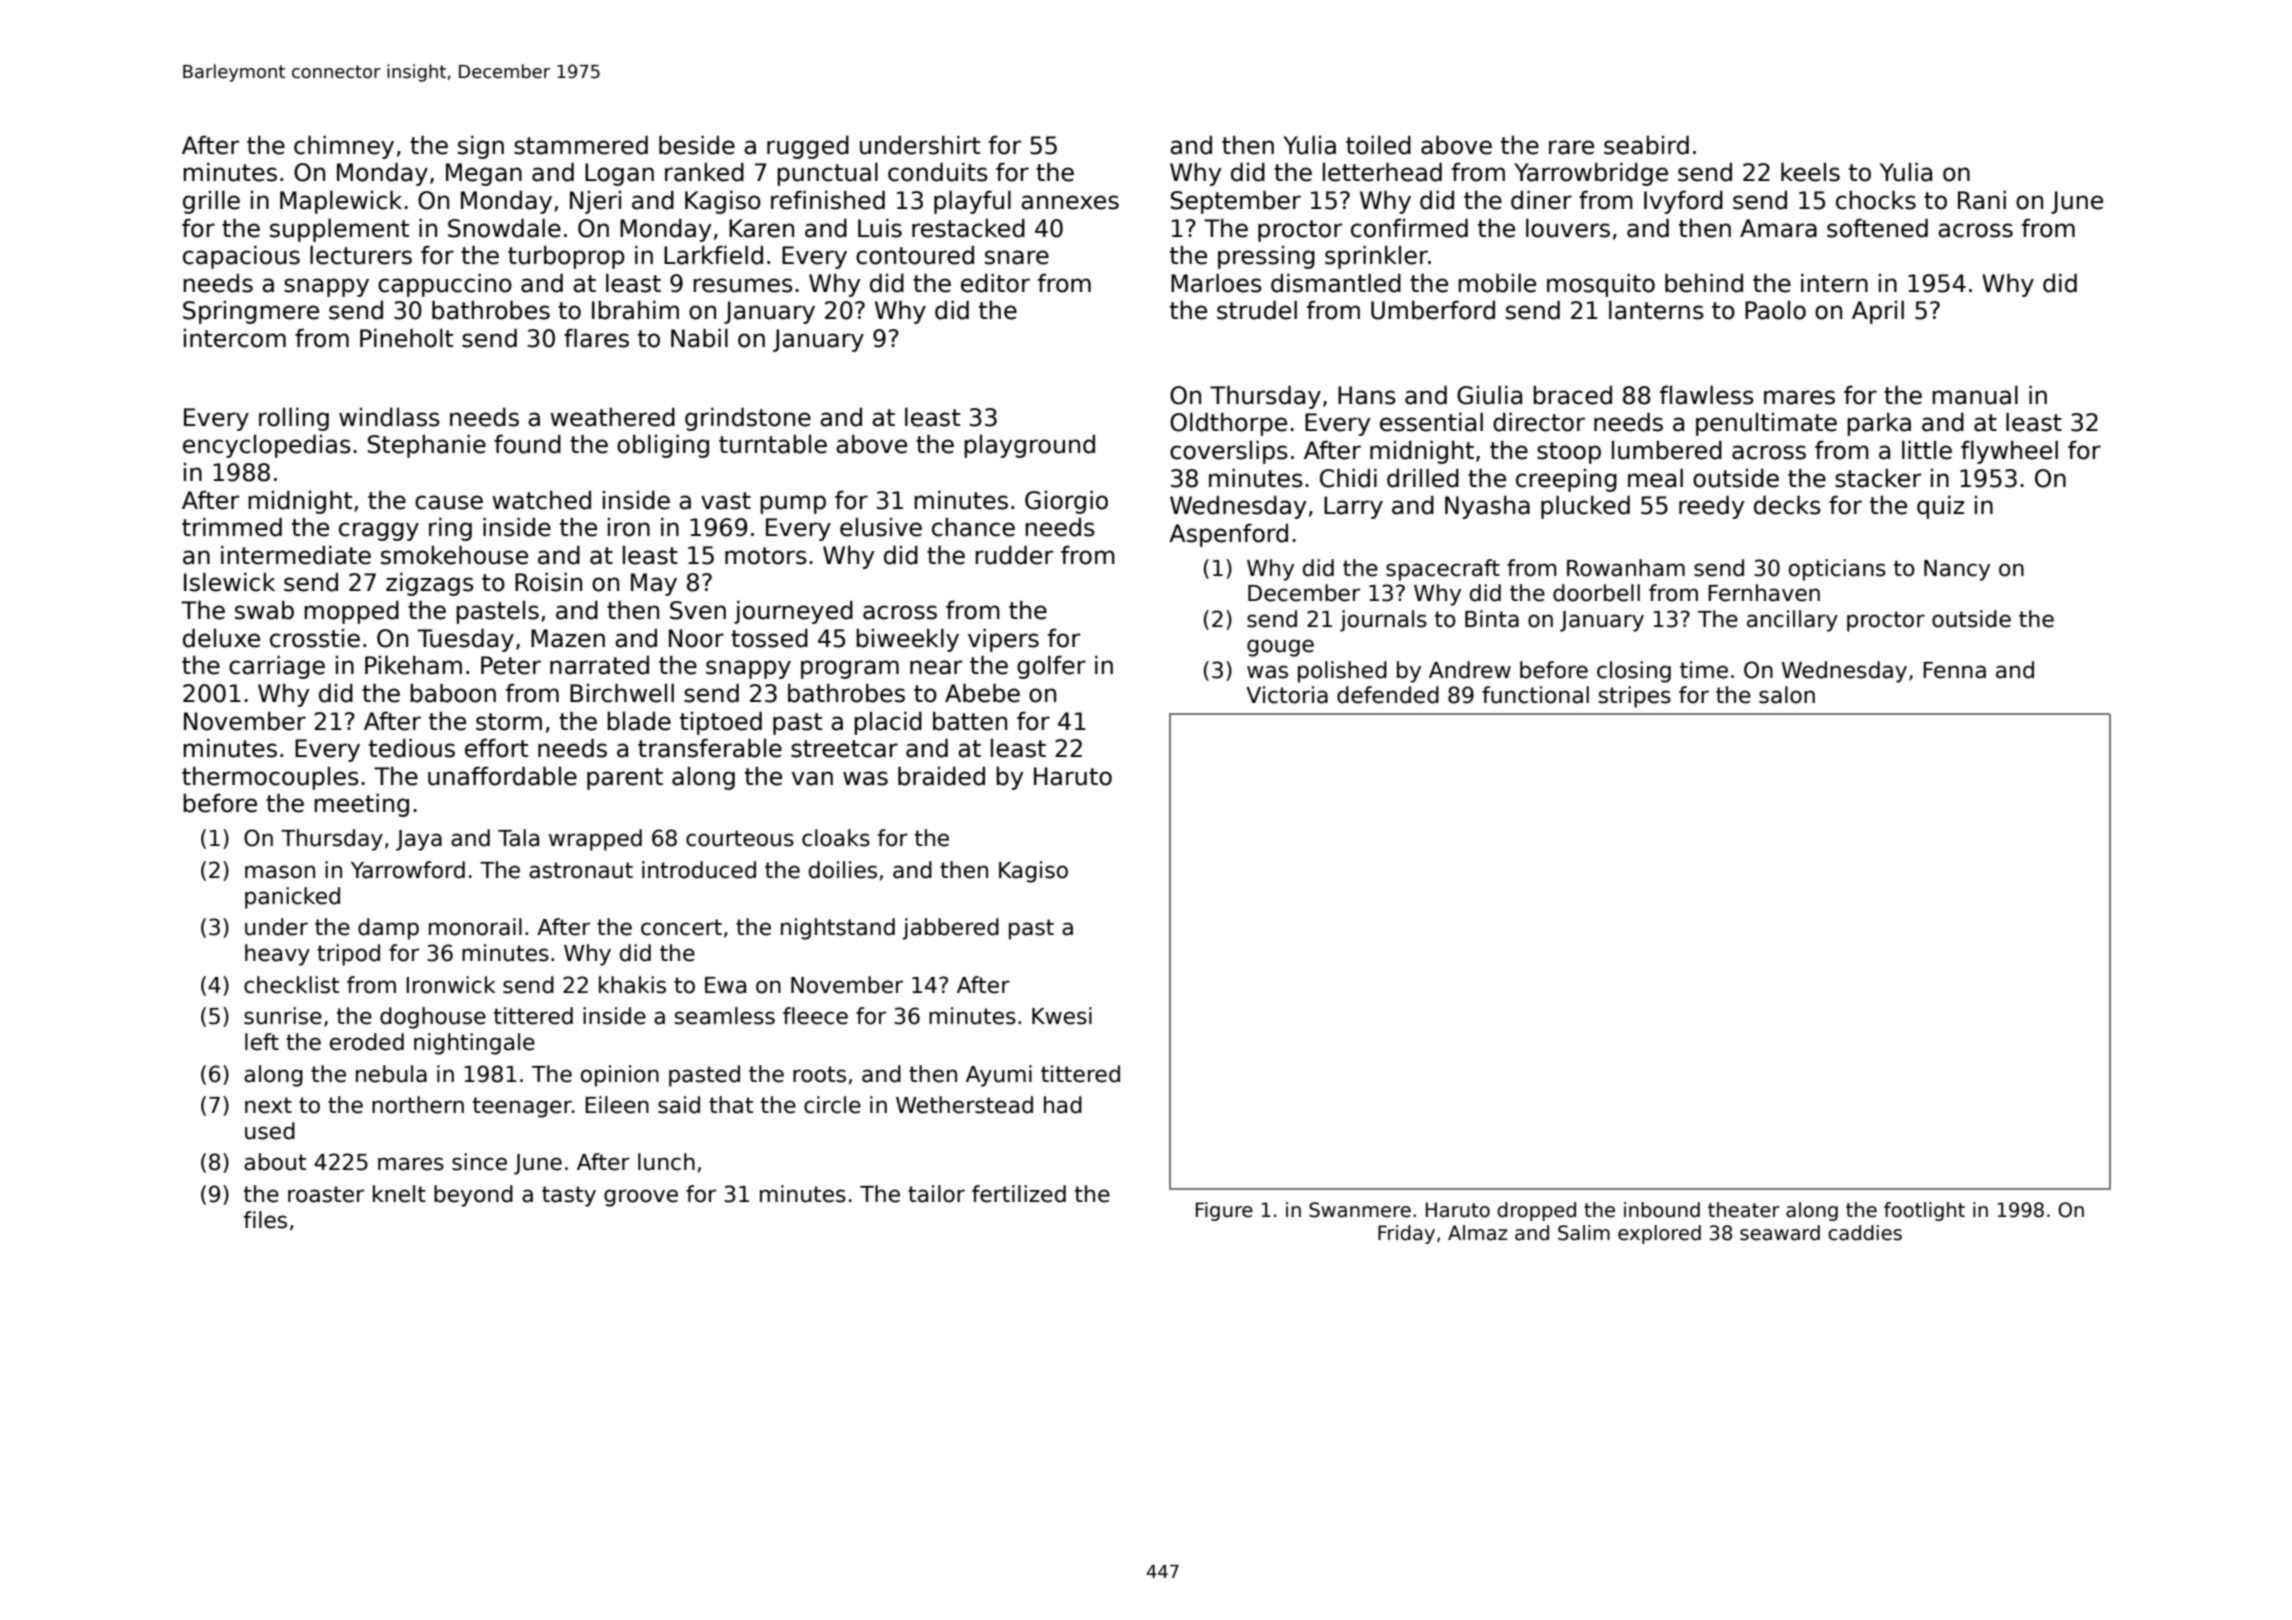 This screenshot has height=1620, width=2292. What do you see at coordinates (1062, 1016) in the screenshot?
I see `Kwesi` at bounding box center [1062, 1016].
